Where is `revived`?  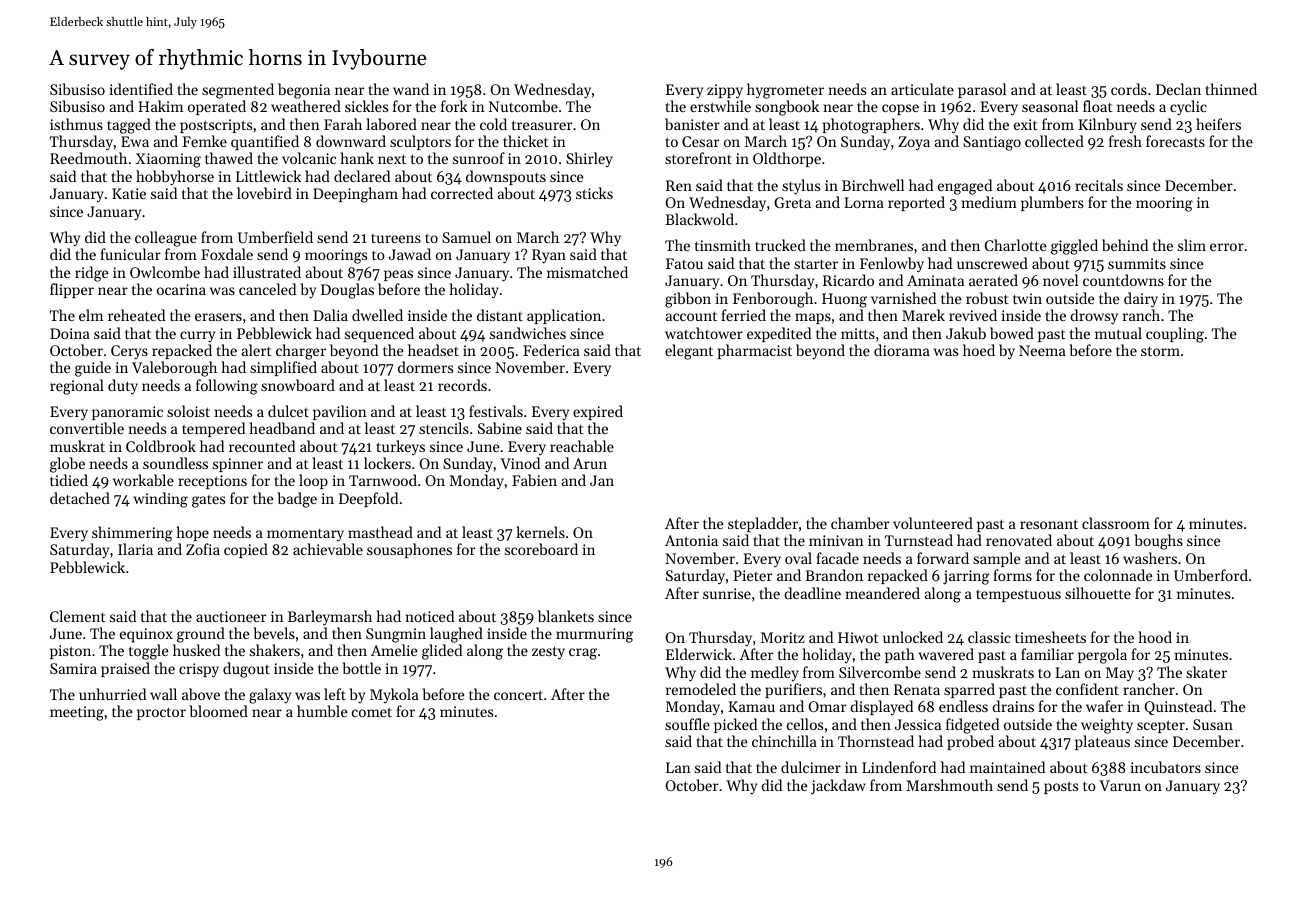
revived is located at coordinates (973, 315).
